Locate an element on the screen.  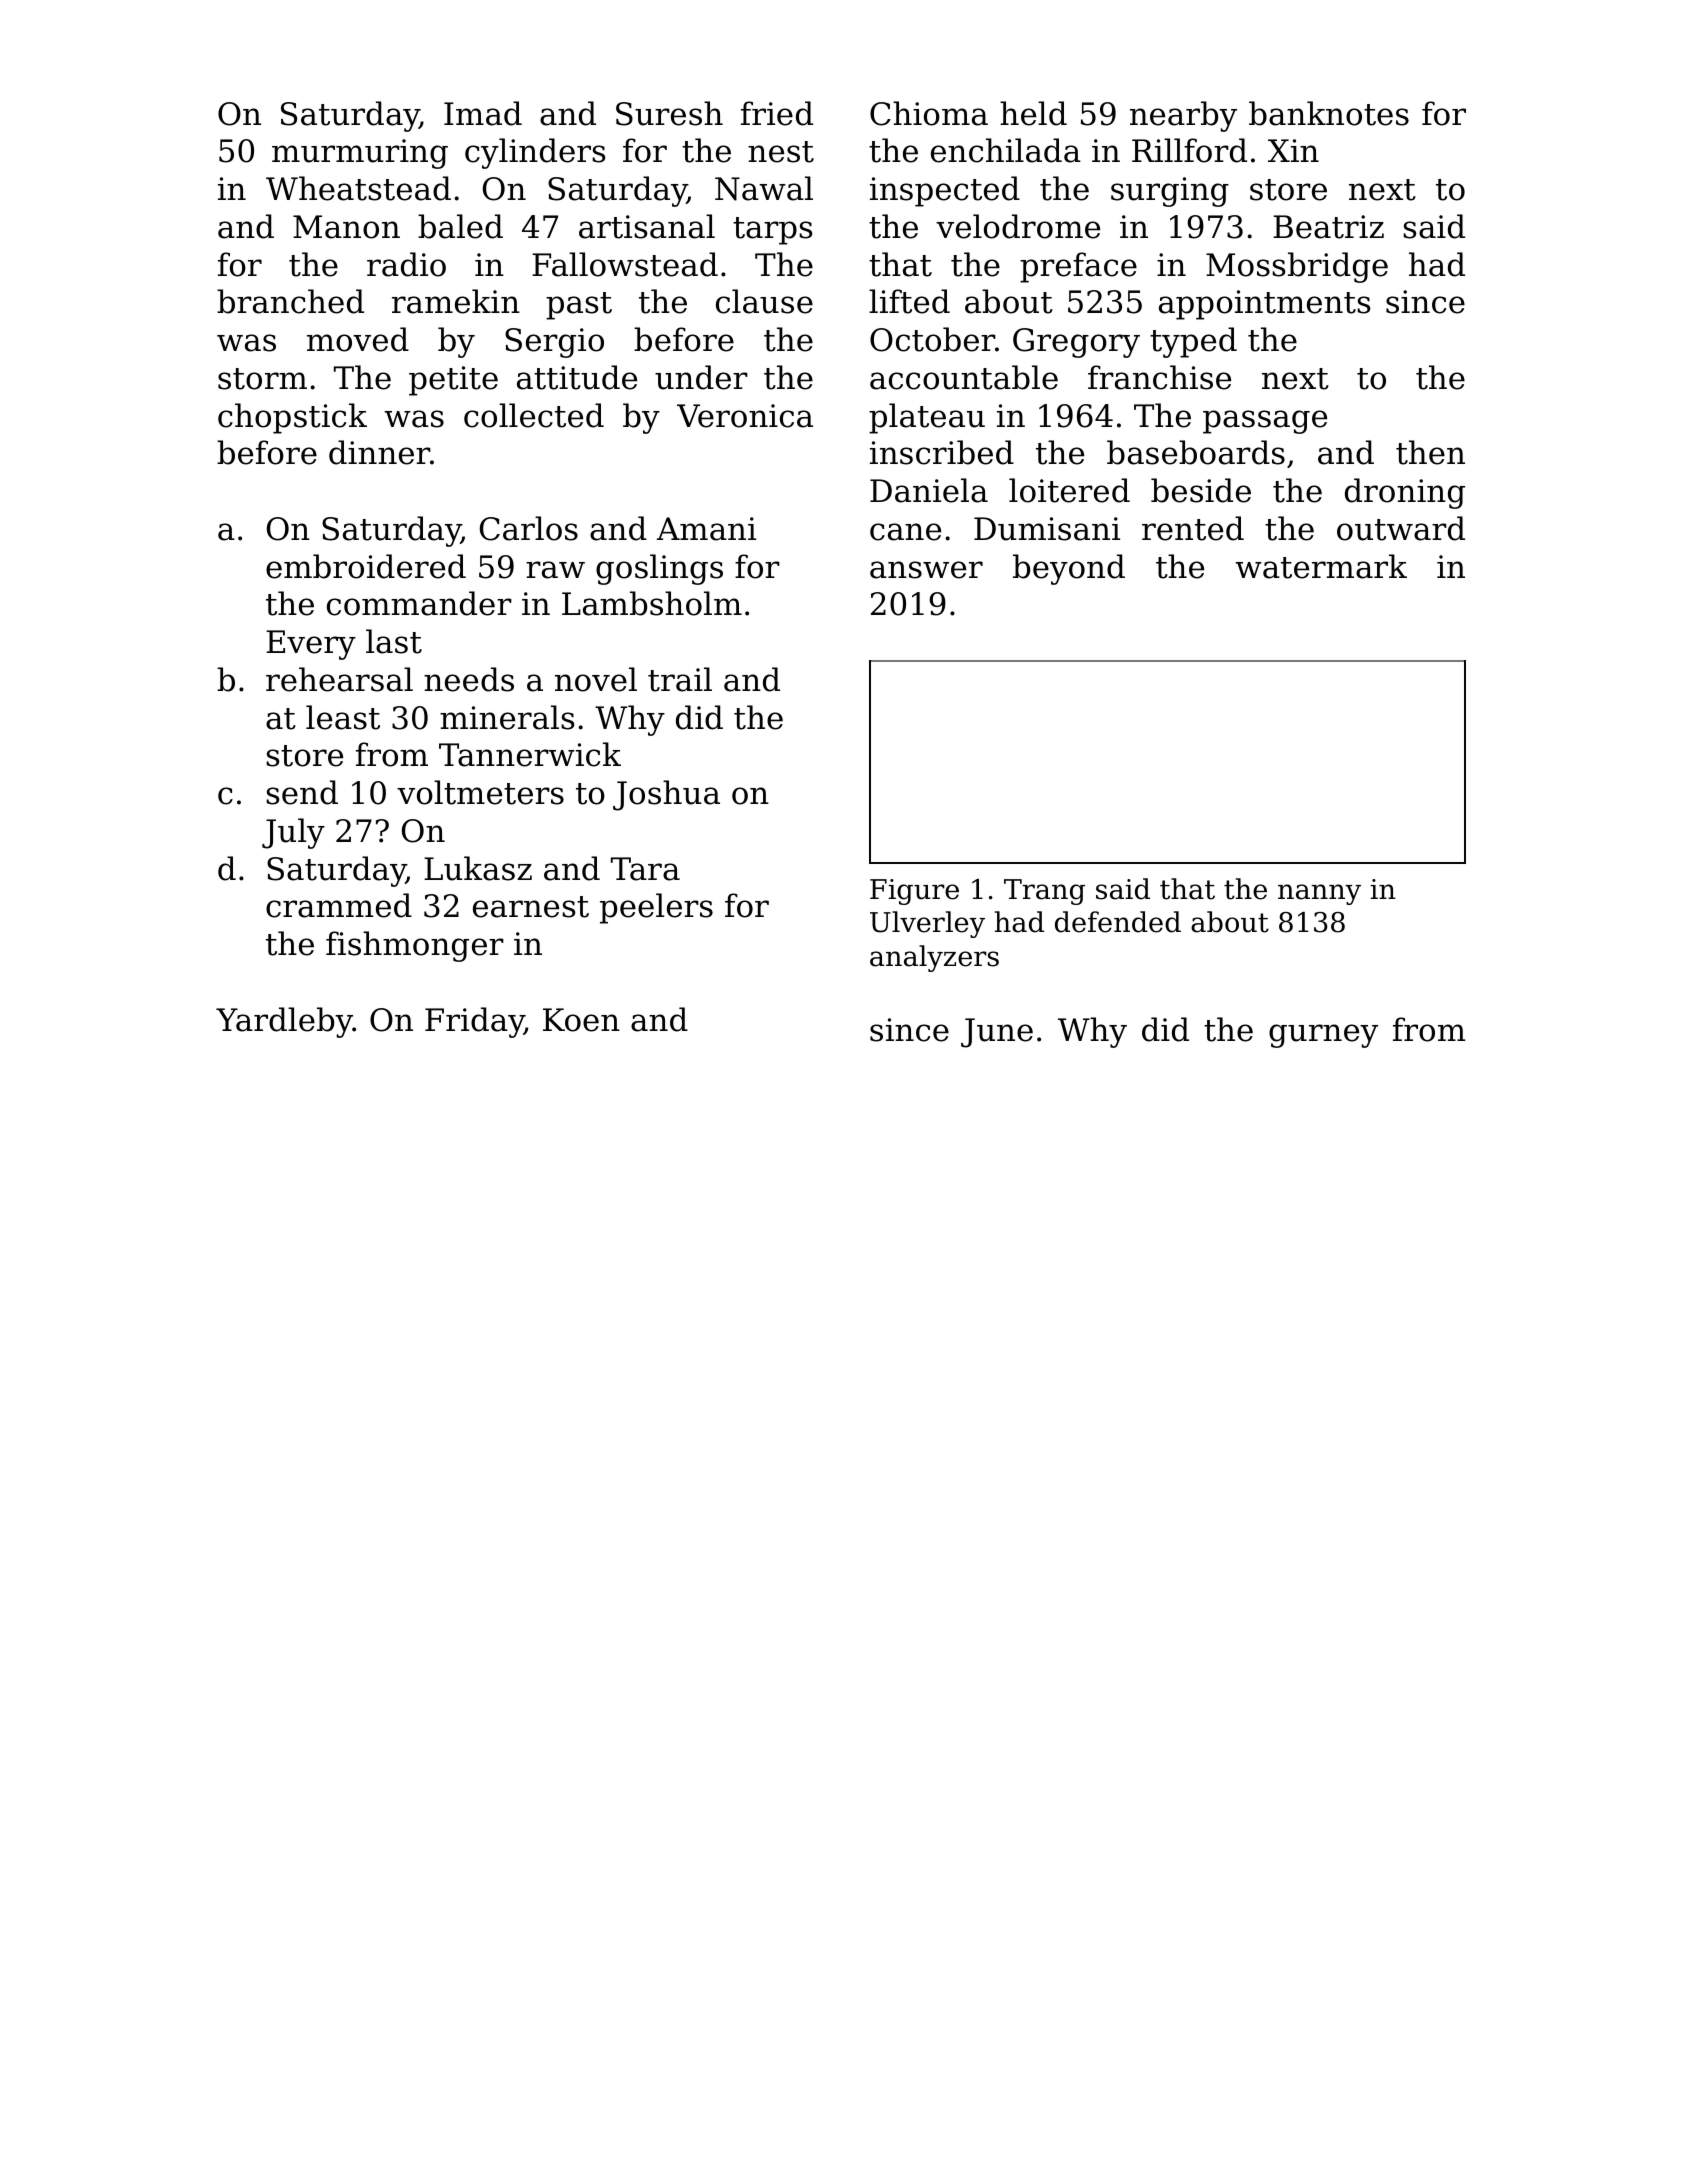
Amani is located at coordinates (706, 529).
